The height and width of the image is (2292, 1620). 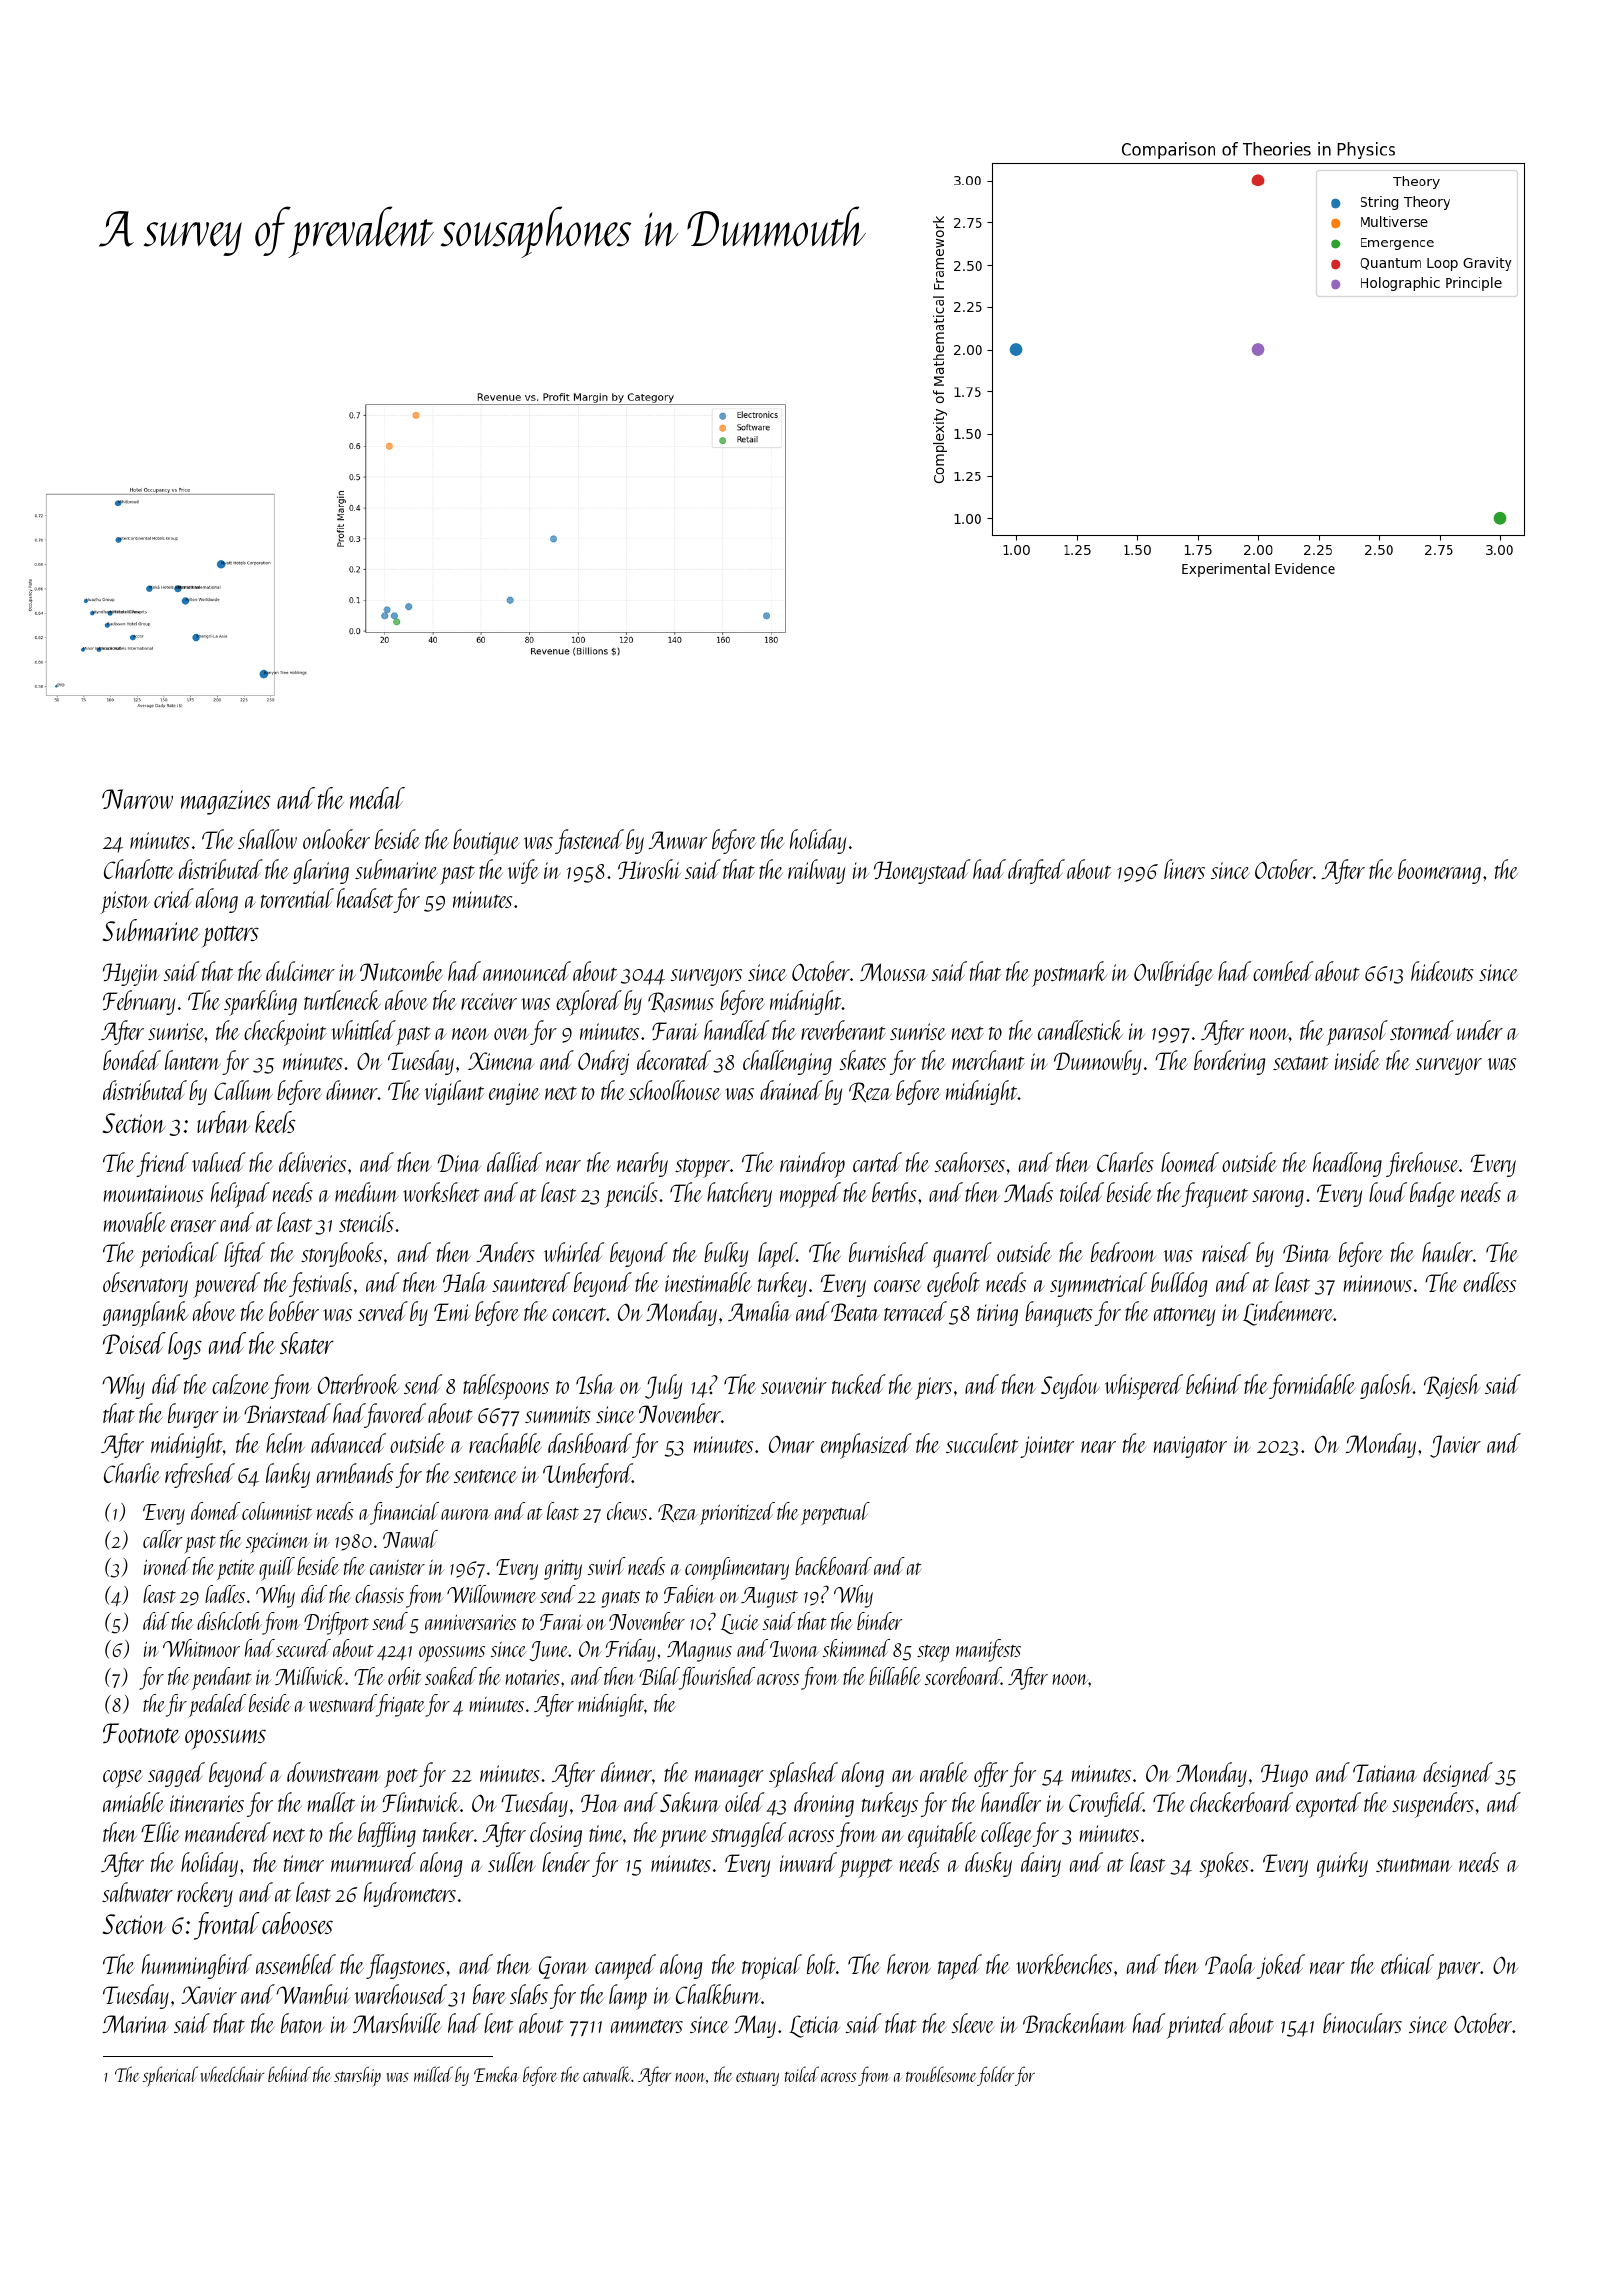 What do you see at coordinates (1196, 2026) in the image?
I see `printed` at bounding box center [1196, 2026].
